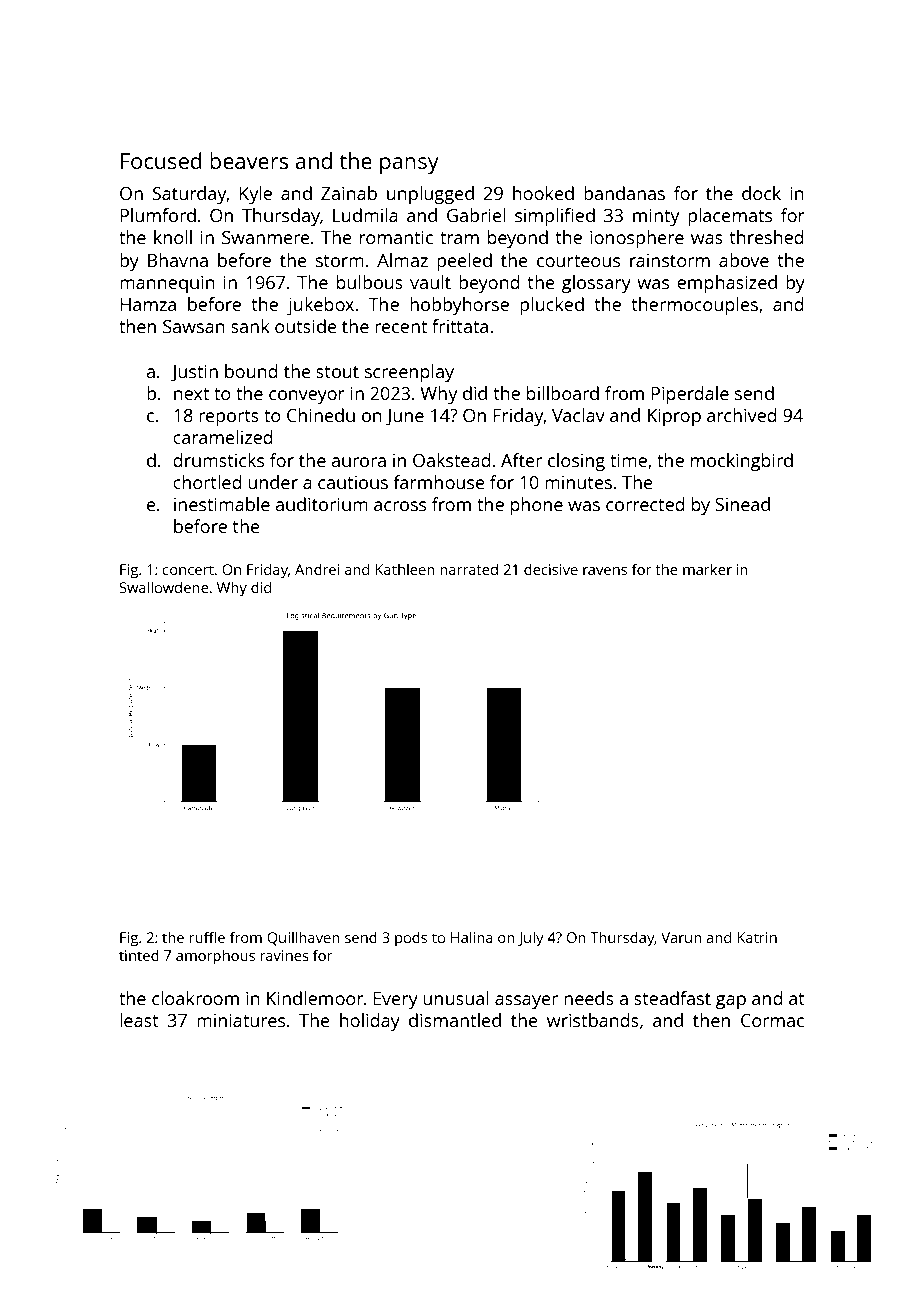 This screenshot has width=924, height=1314. What do you see at coordinates (455, 1020) in the screenshot?
I see `dismantled` at bounding box center [455, 1020].
